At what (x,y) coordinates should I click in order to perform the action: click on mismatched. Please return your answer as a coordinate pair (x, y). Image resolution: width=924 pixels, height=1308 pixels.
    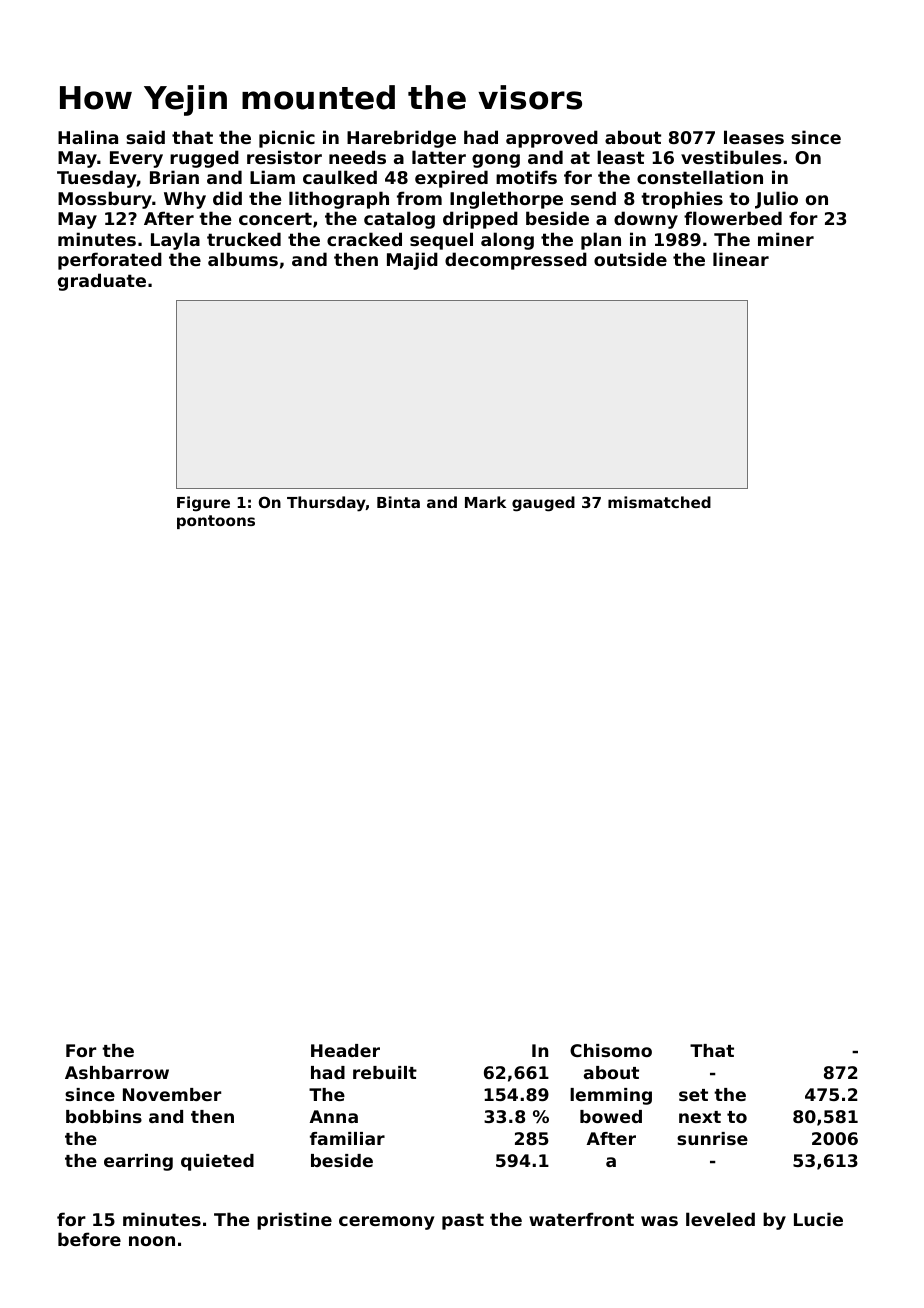
    Looking at the image, I should click on (659, 502).
